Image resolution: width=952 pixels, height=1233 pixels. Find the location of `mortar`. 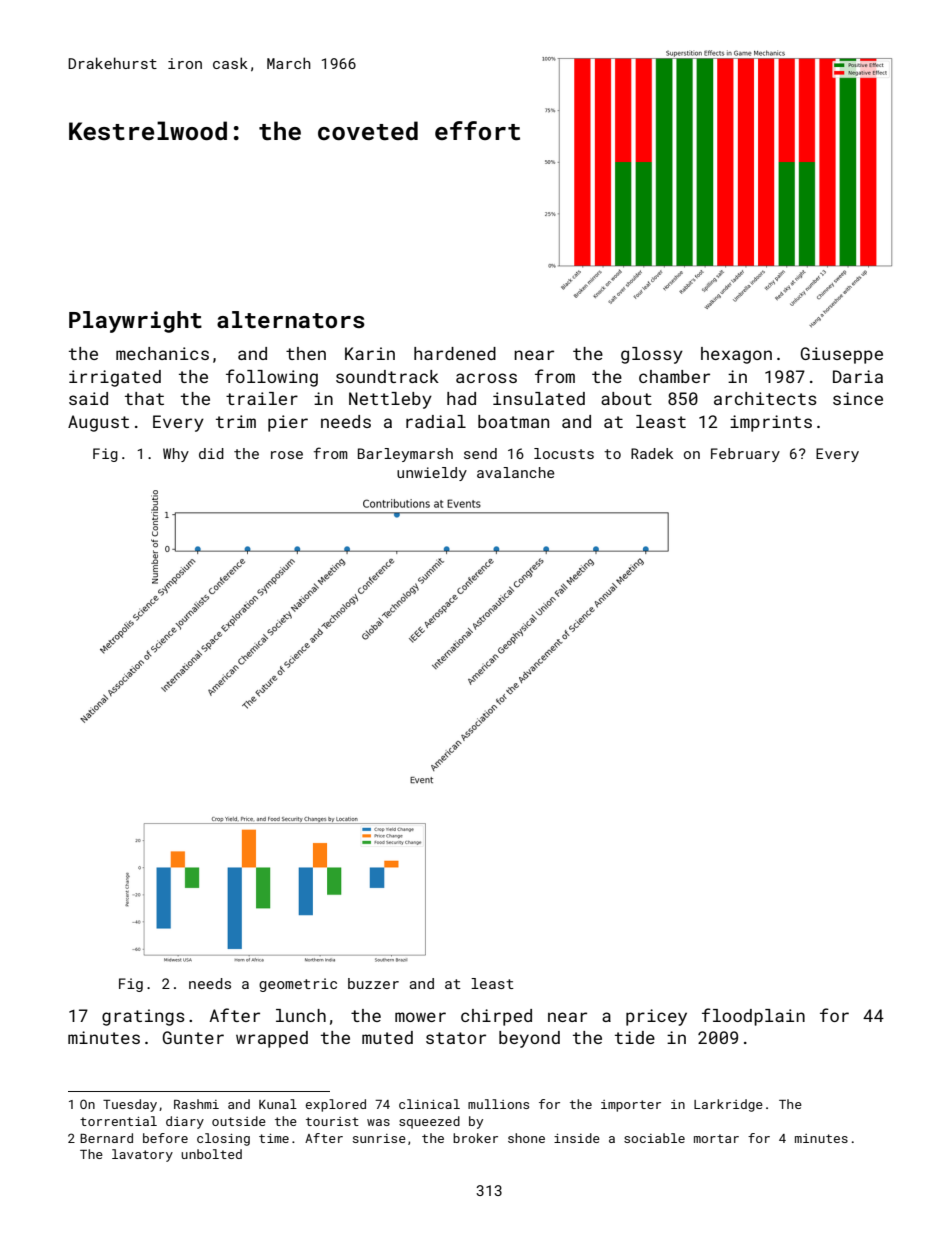

mortar is located at coordinates (716, 1138).
